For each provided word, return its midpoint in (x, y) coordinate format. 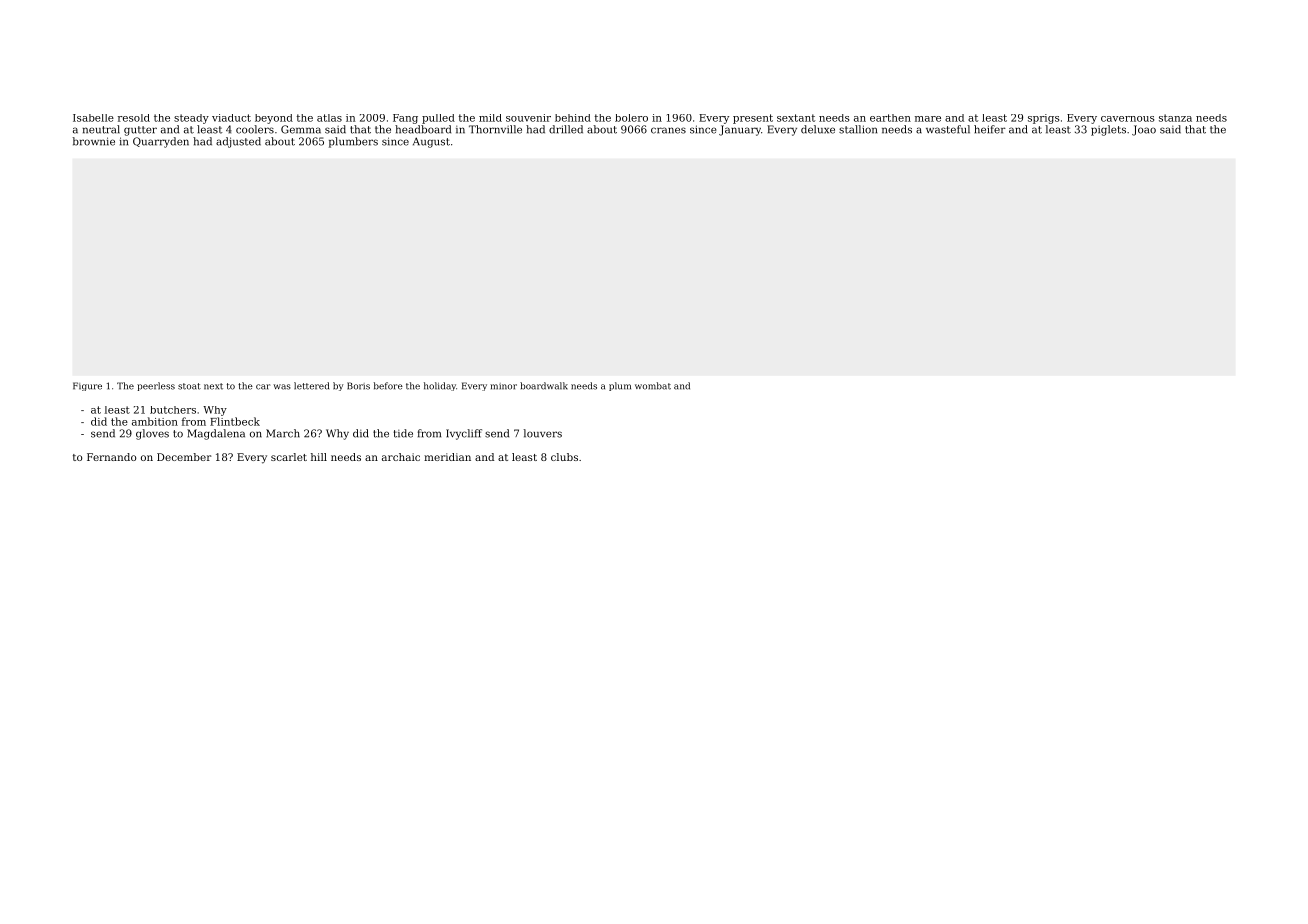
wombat (653, 386)
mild (490, 118)
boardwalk (544, 386)
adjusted (238, 142)
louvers (543, 433)
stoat (189, 386)
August (431, 142)
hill (319, 457)
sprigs (1043, 119)
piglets (1108, 130)
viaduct (231, 118)
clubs (564, 457)
